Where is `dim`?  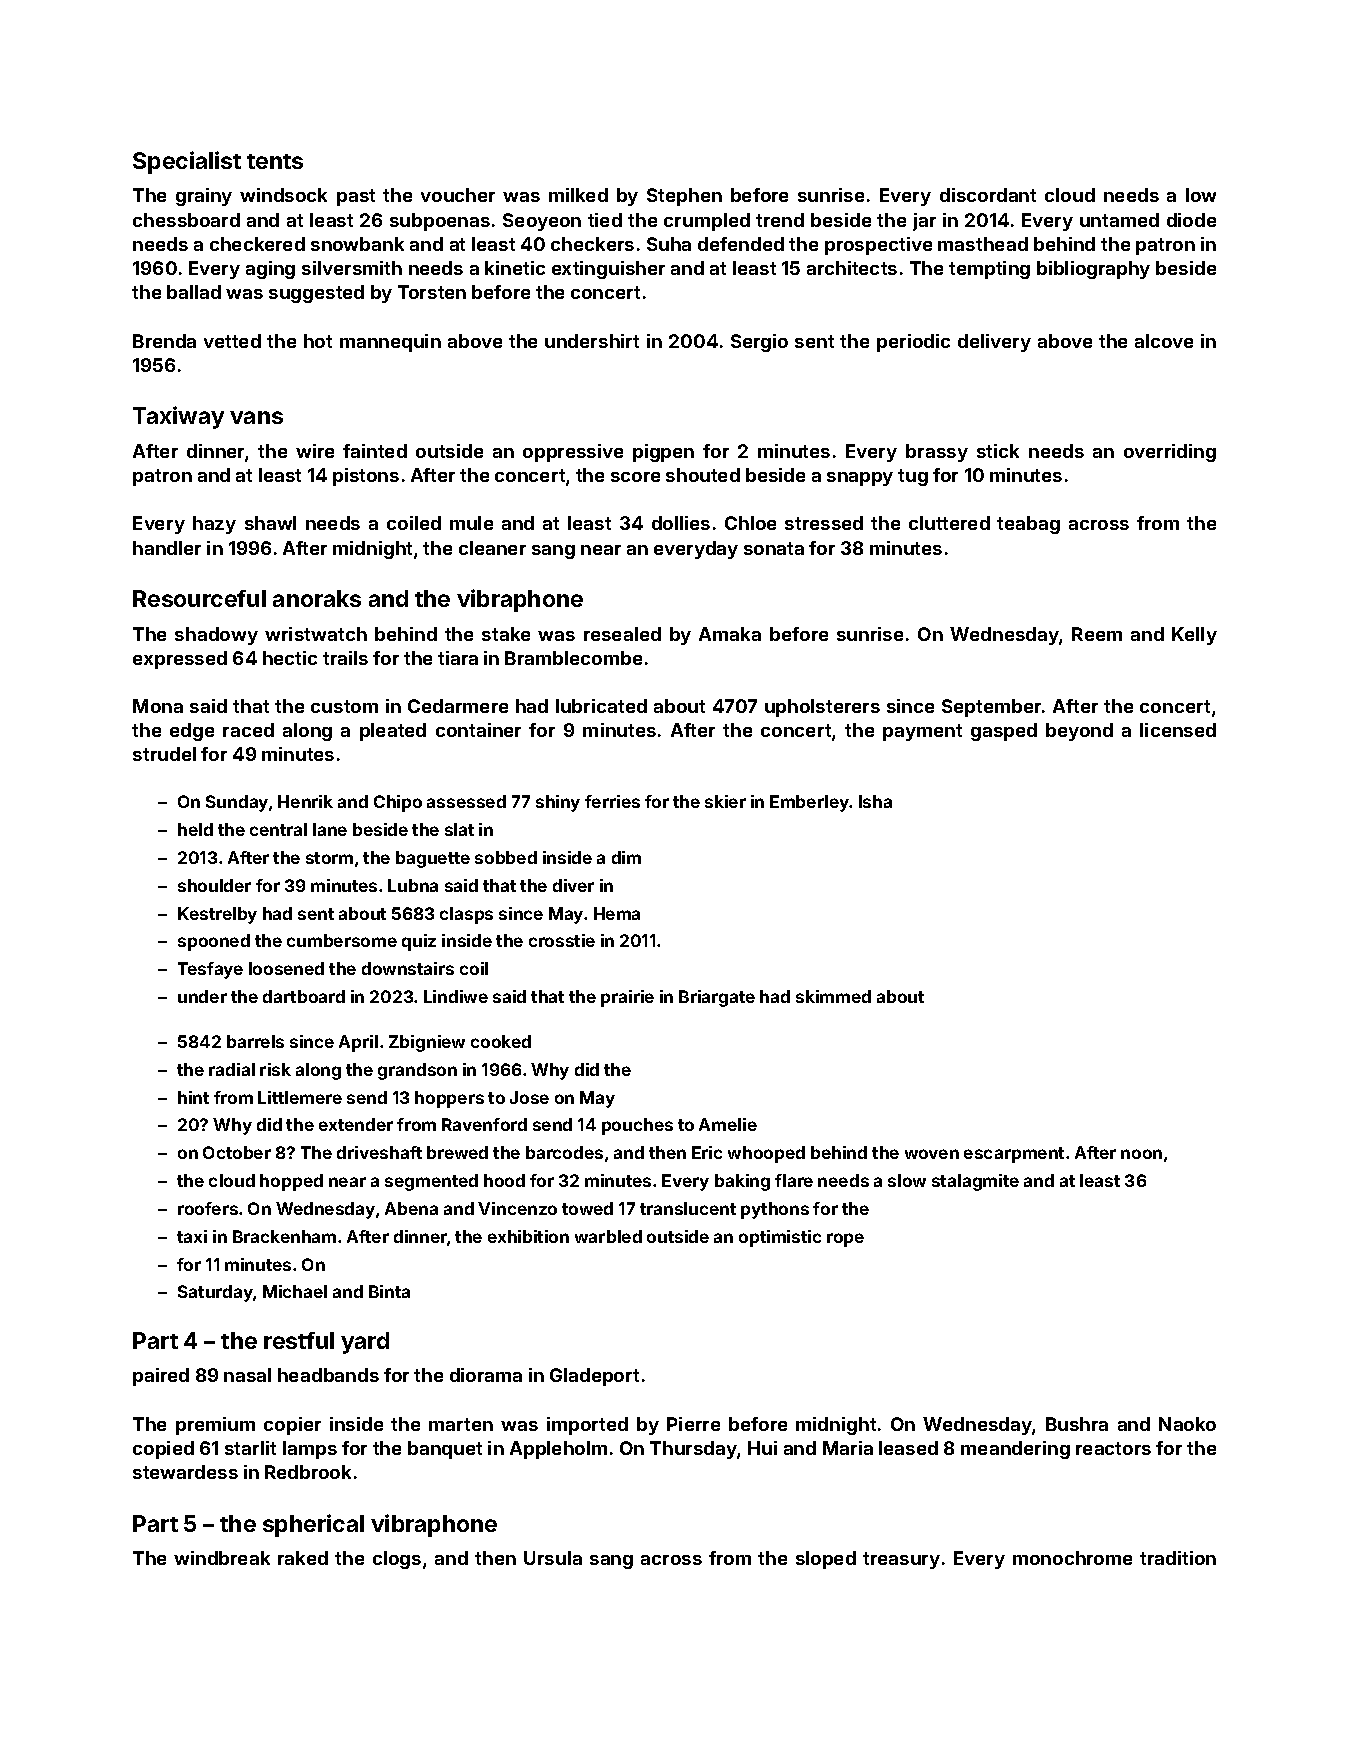
dim is located at coordinates (626, 857).
